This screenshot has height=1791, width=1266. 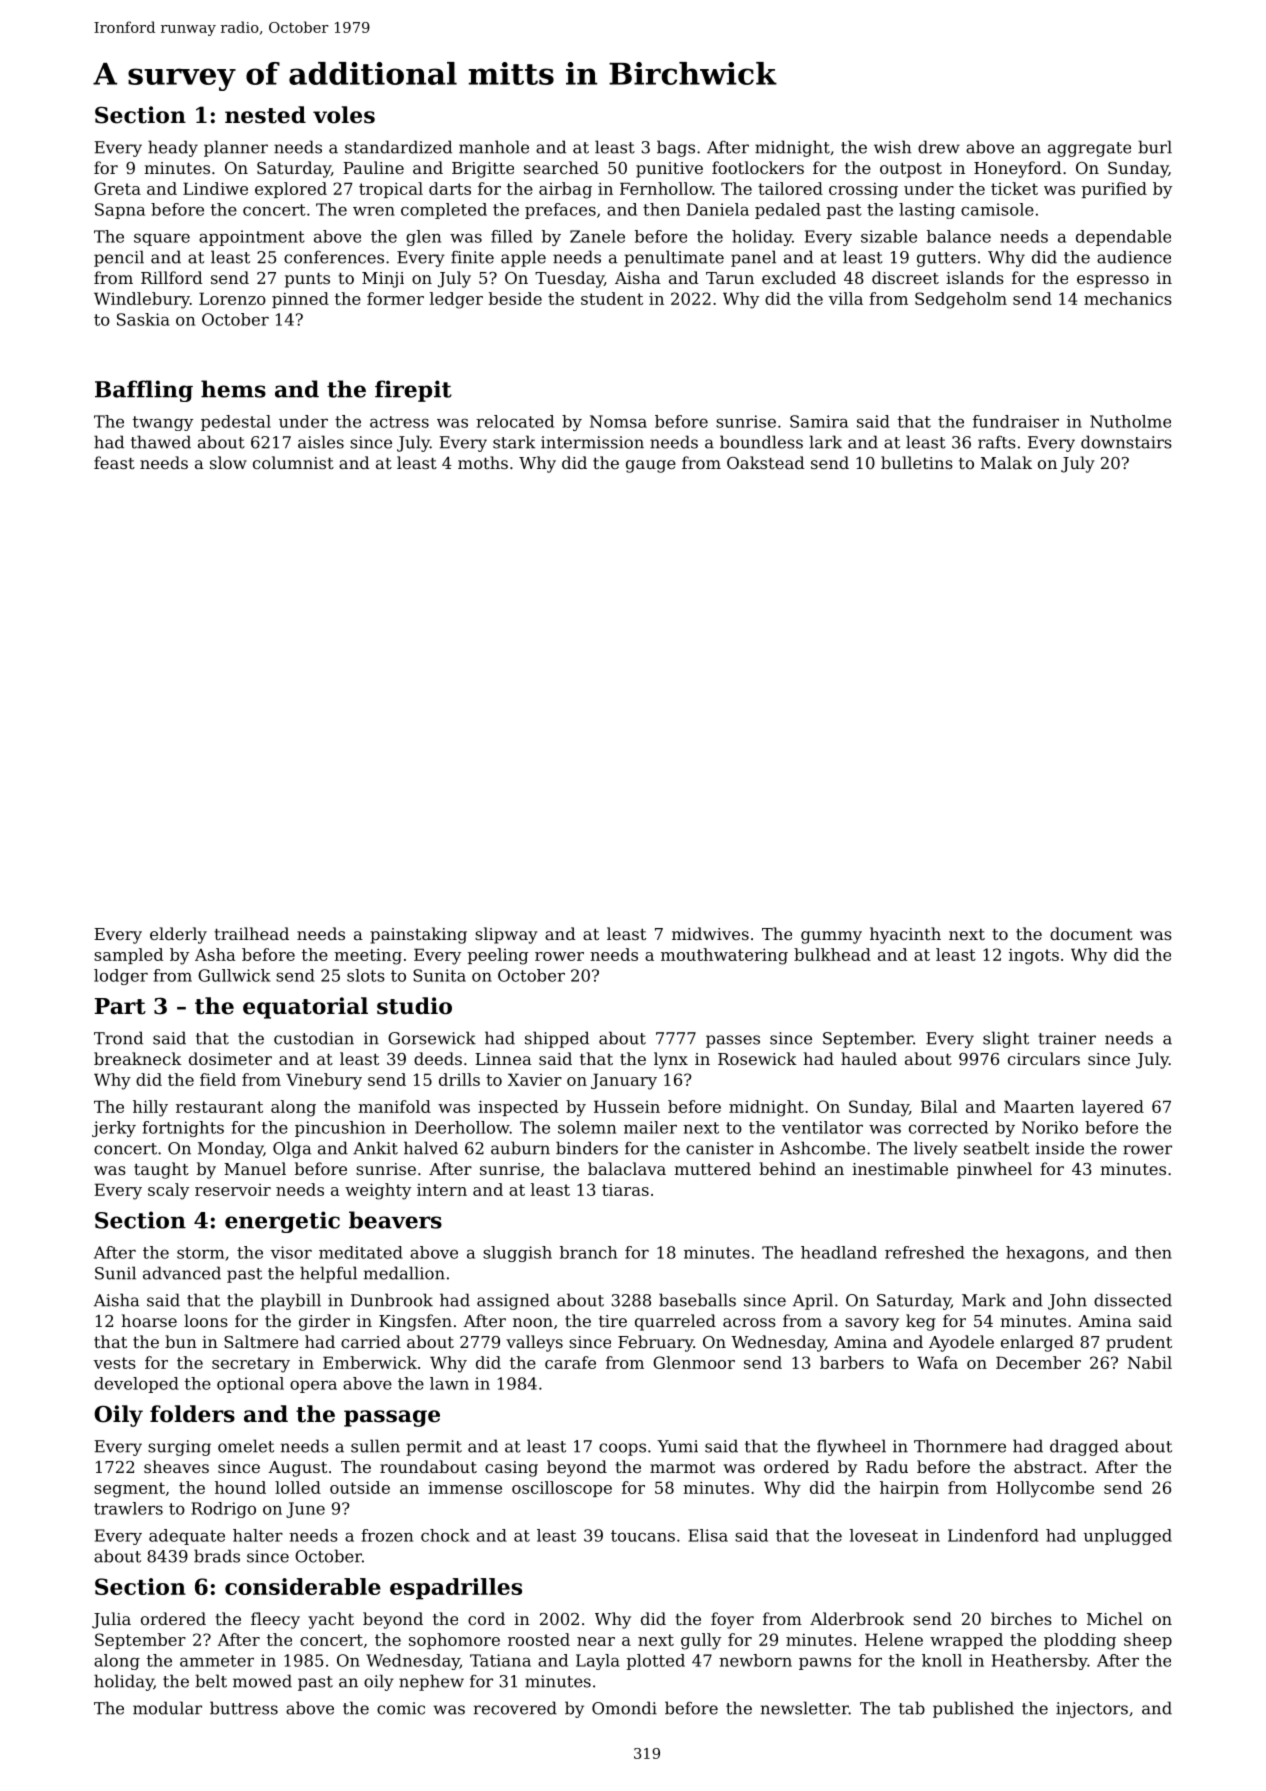 What do you see at coordinates (710, 933) in the screenshot?
I see `midwives` at bounding box center [710, 933].
